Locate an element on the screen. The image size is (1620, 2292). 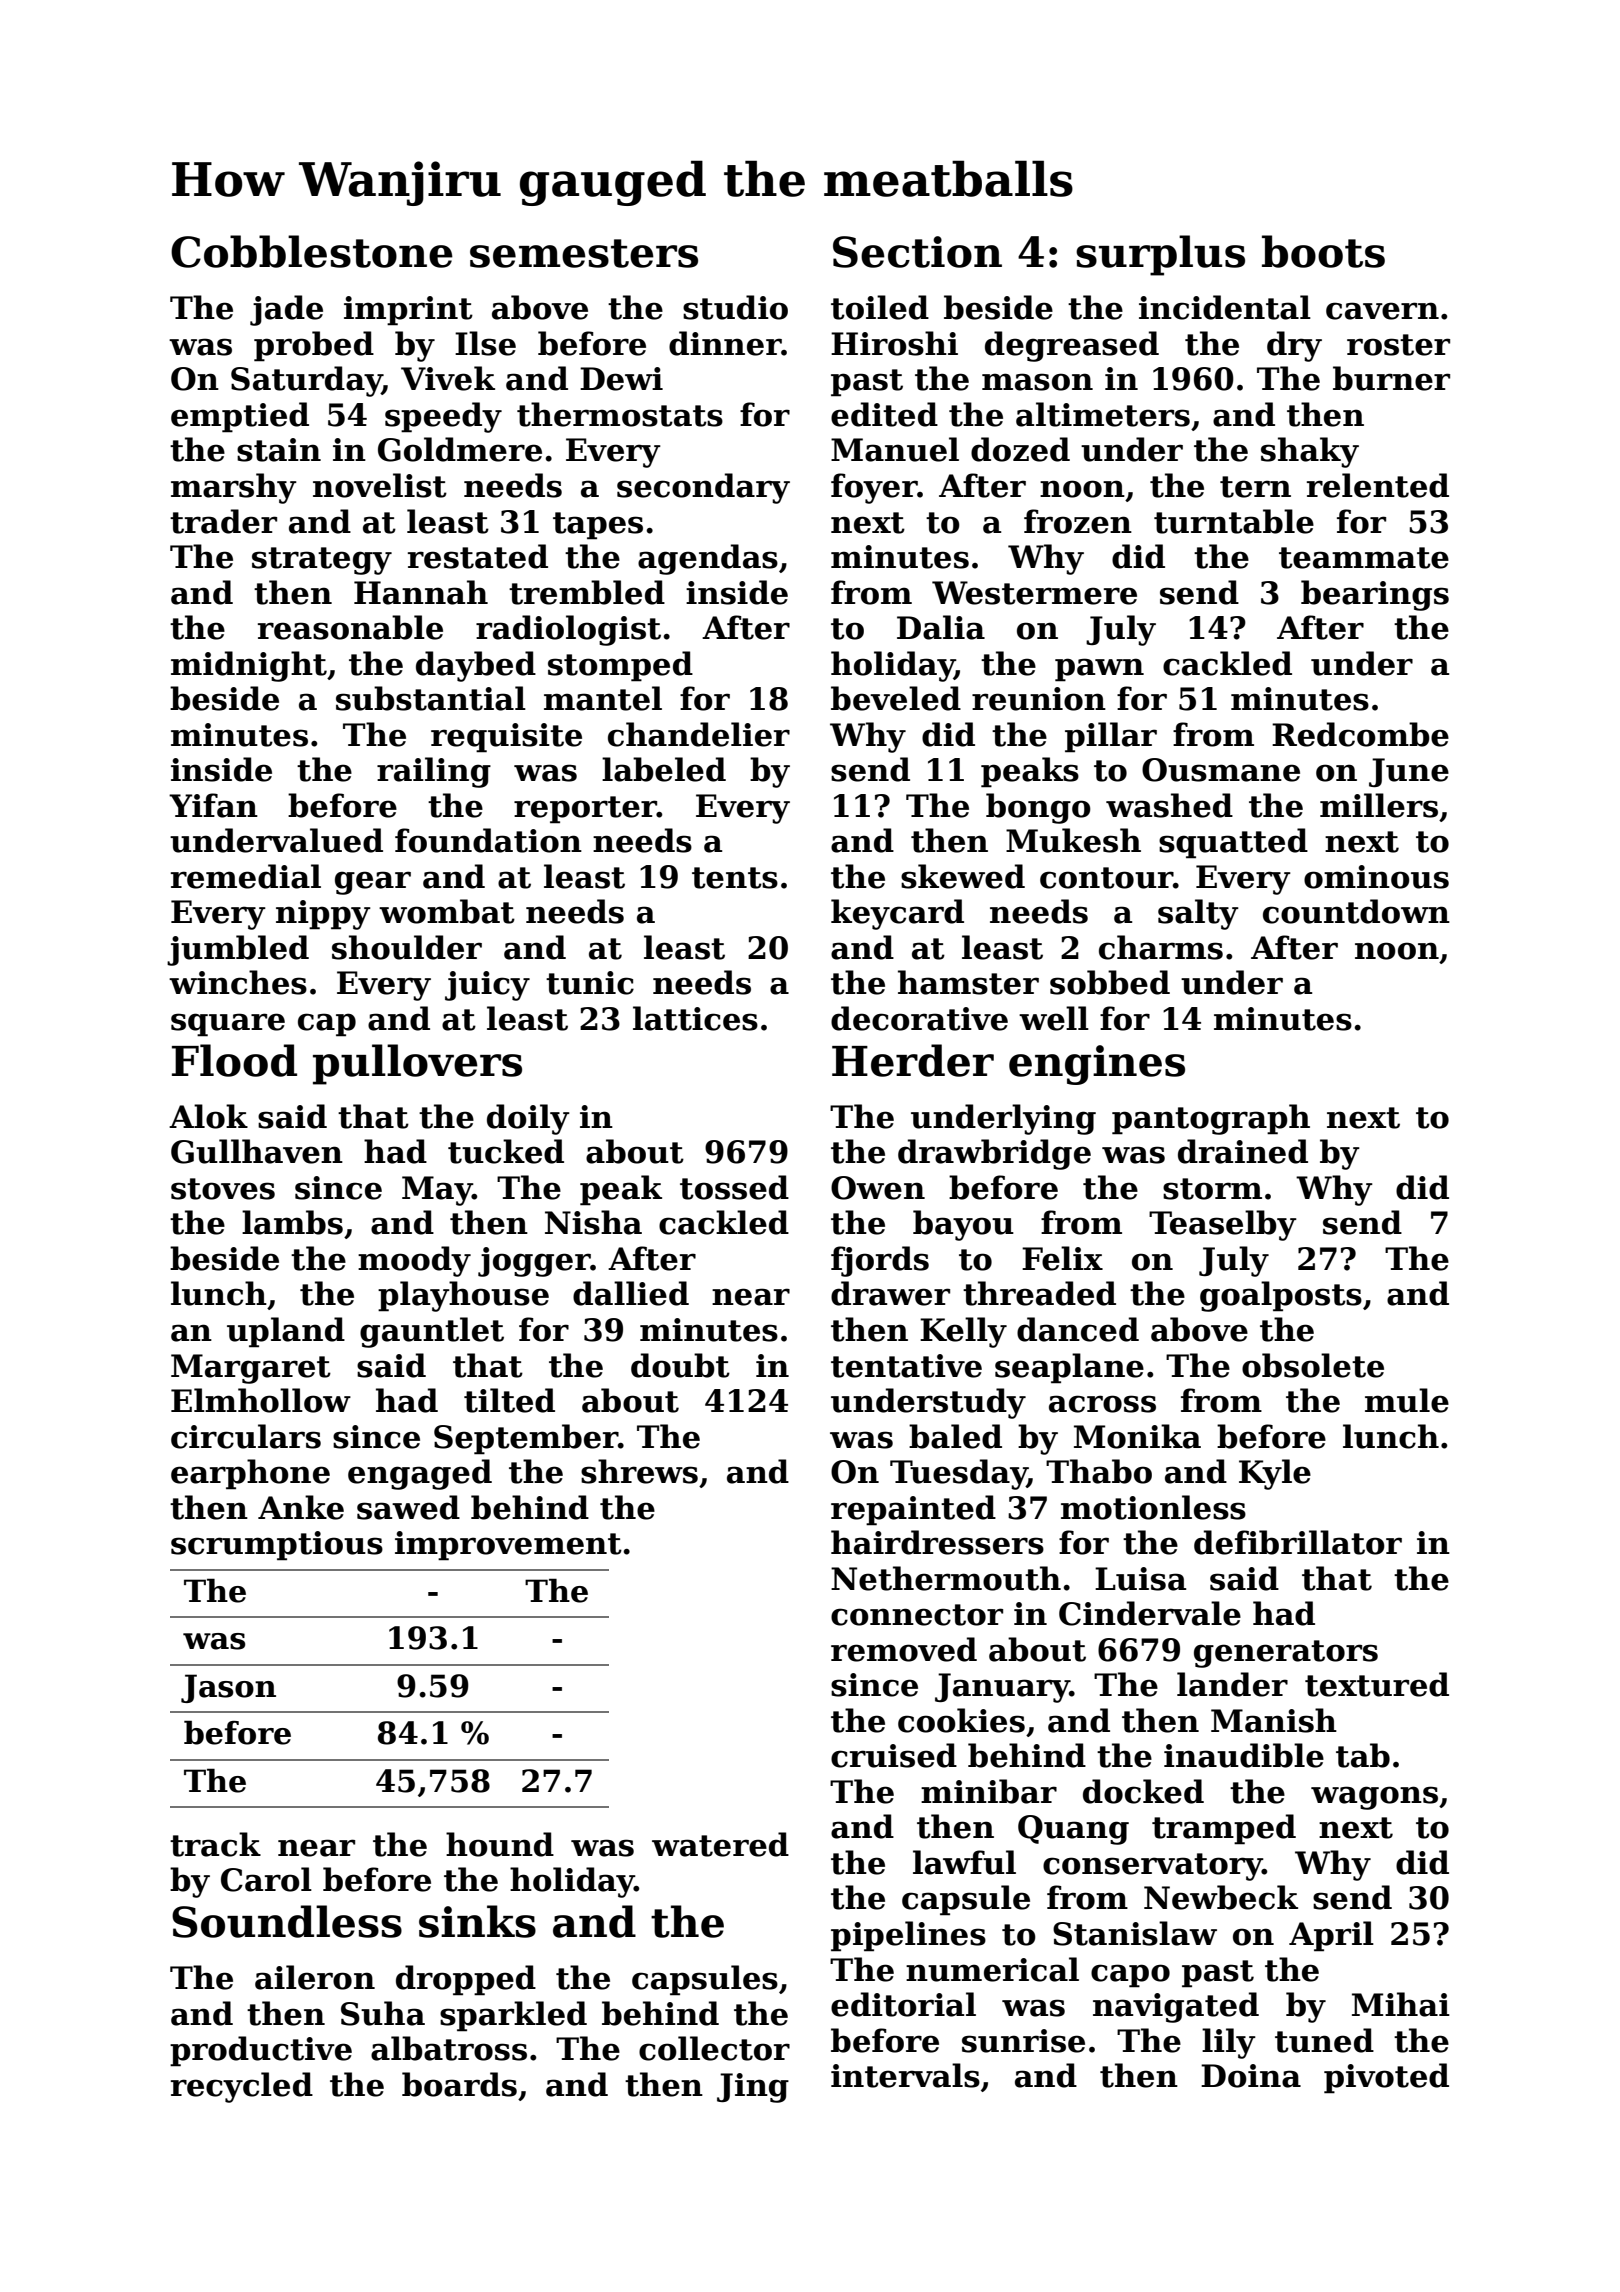
mule is located at coordinates (1407, 1400).
